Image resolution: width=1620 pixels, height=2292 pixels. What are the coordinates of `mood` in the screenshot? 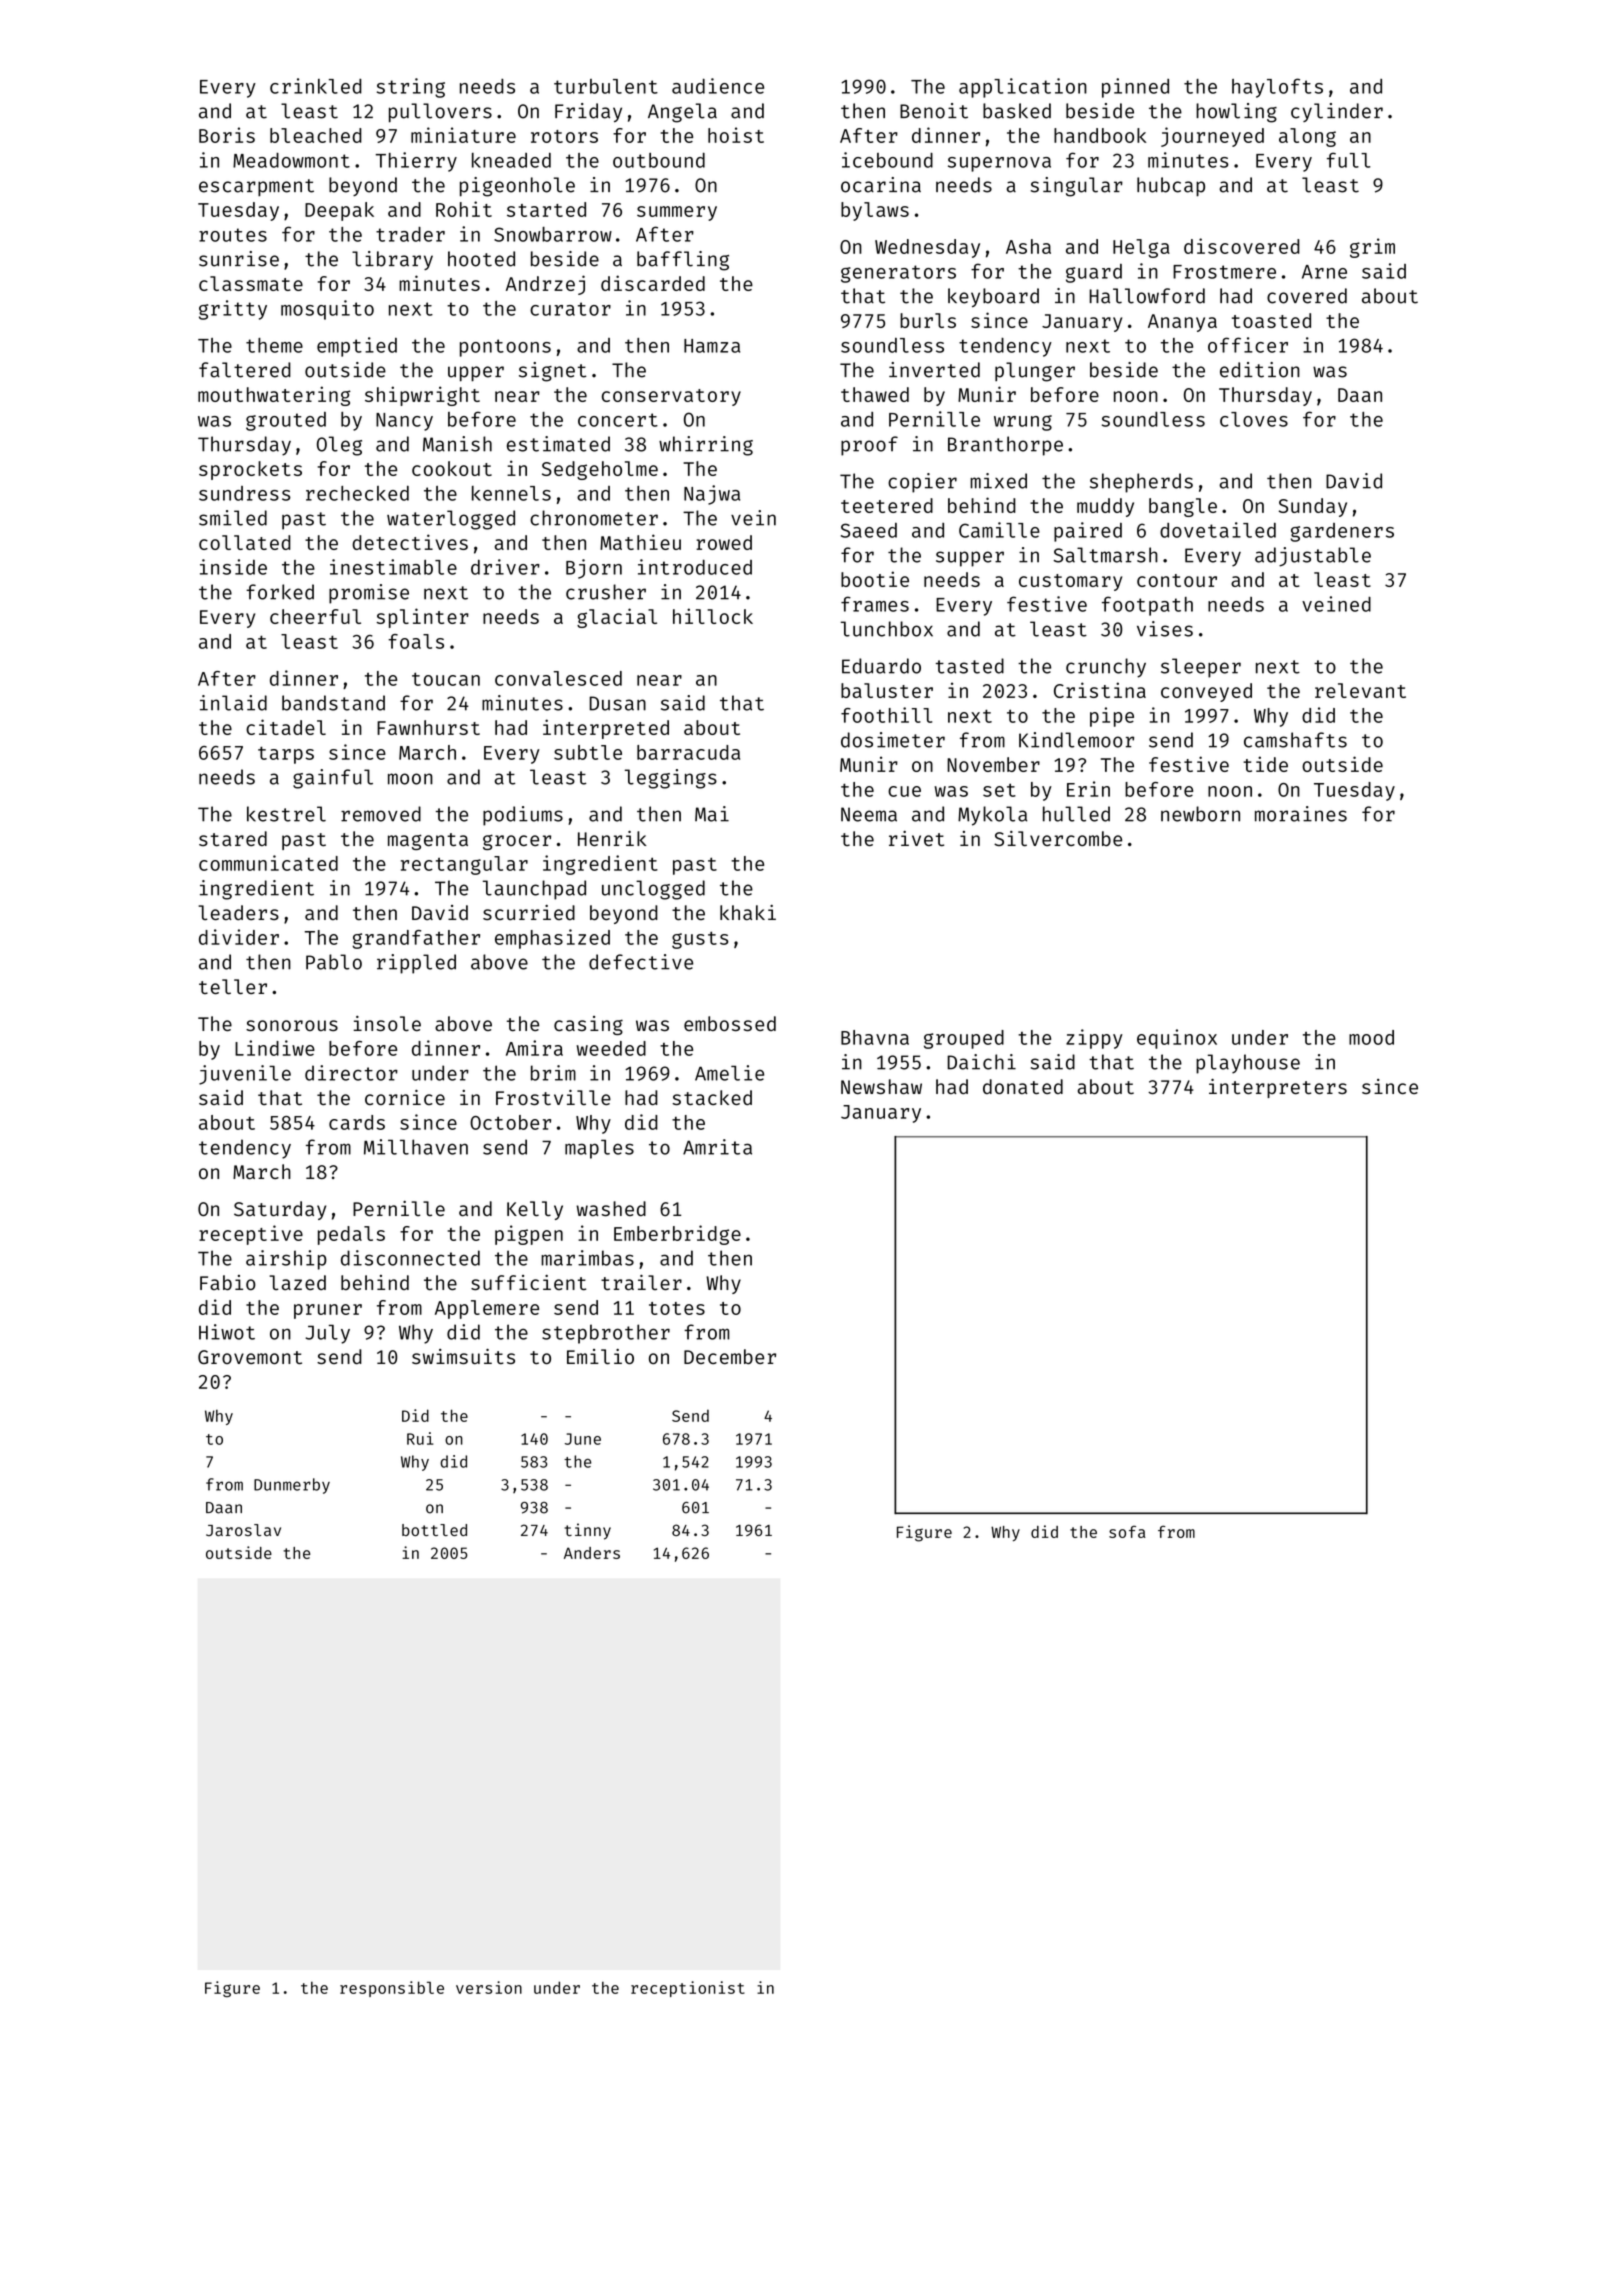 It's located at (1371, 1037).
